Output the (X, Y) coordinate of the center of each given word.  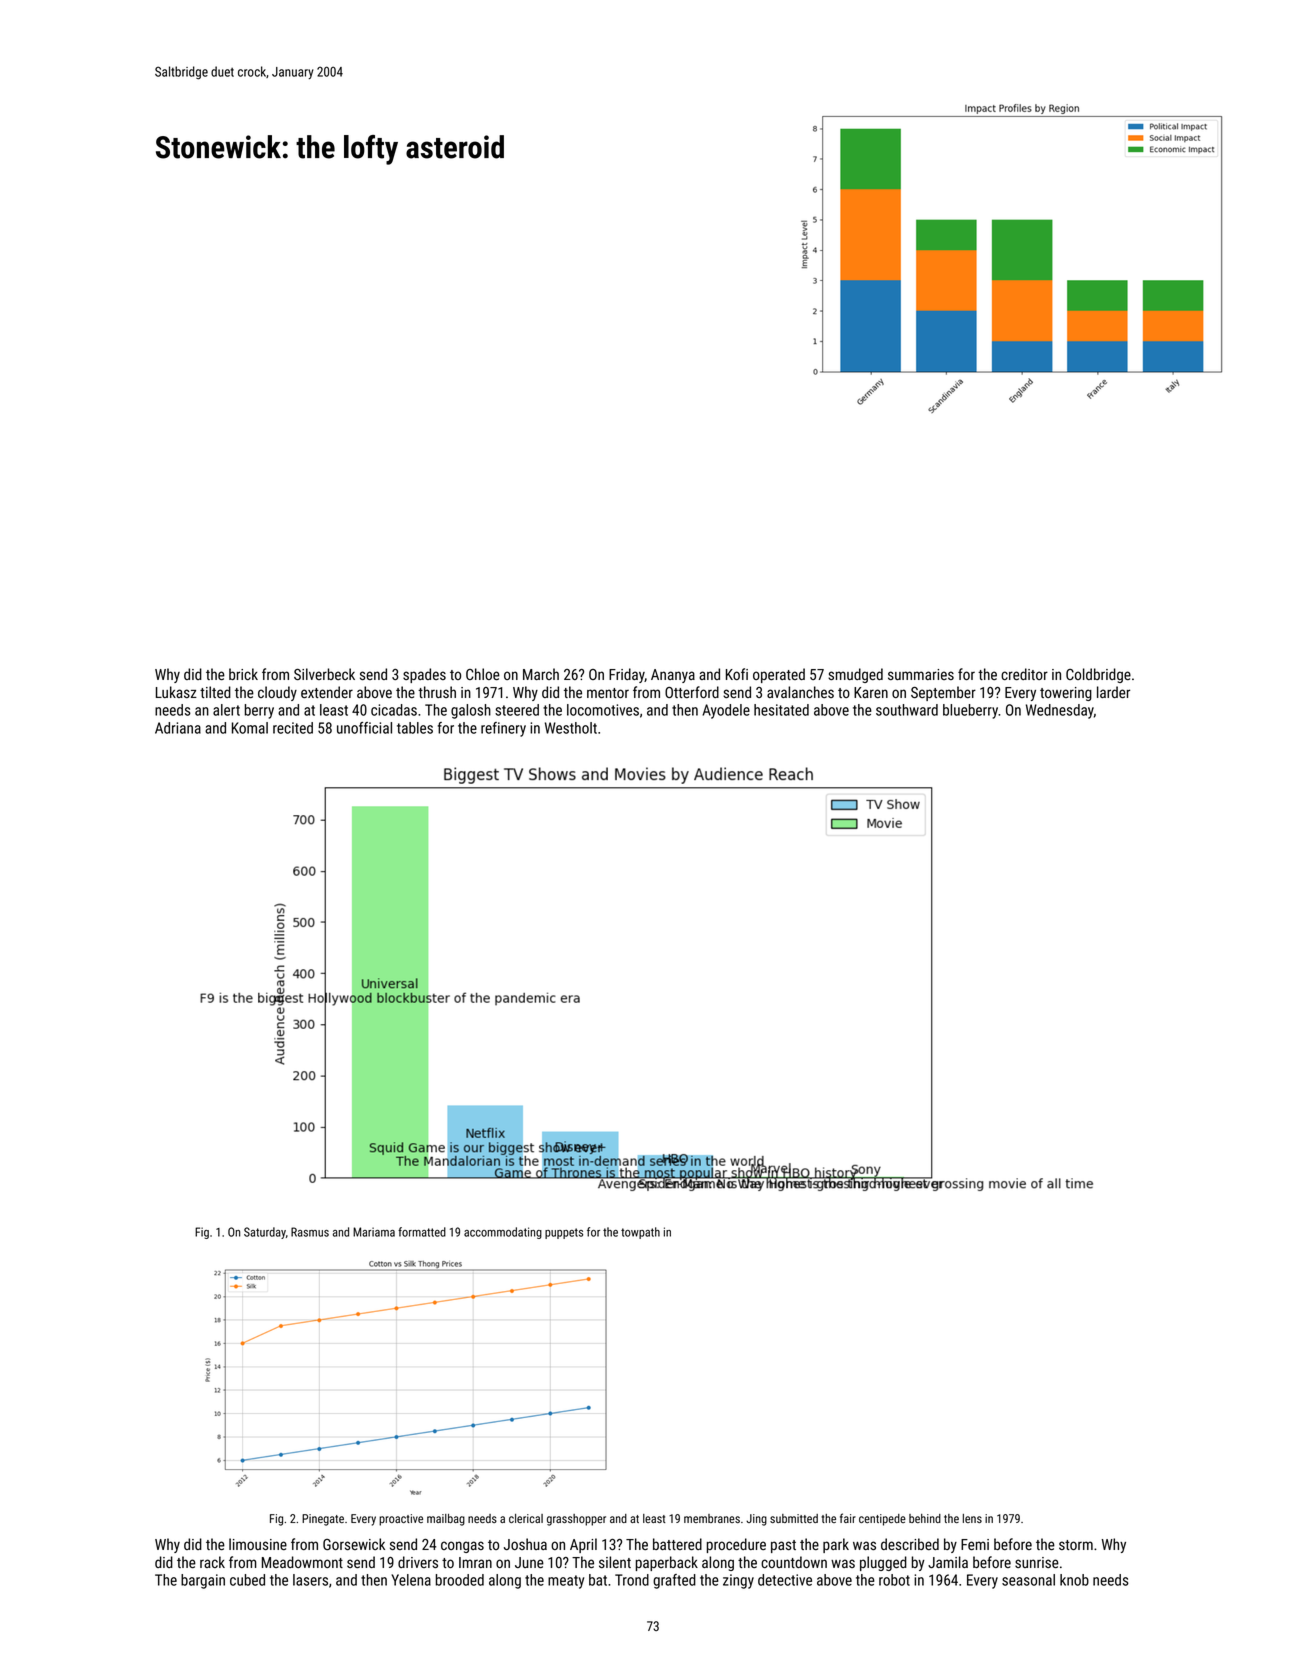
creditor (1024, 674)
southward (907, 710)
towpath (640, 1233)
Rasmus (310, 1232)
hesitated (781, 710)
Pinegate (323, 1520)
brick (243, 674)
